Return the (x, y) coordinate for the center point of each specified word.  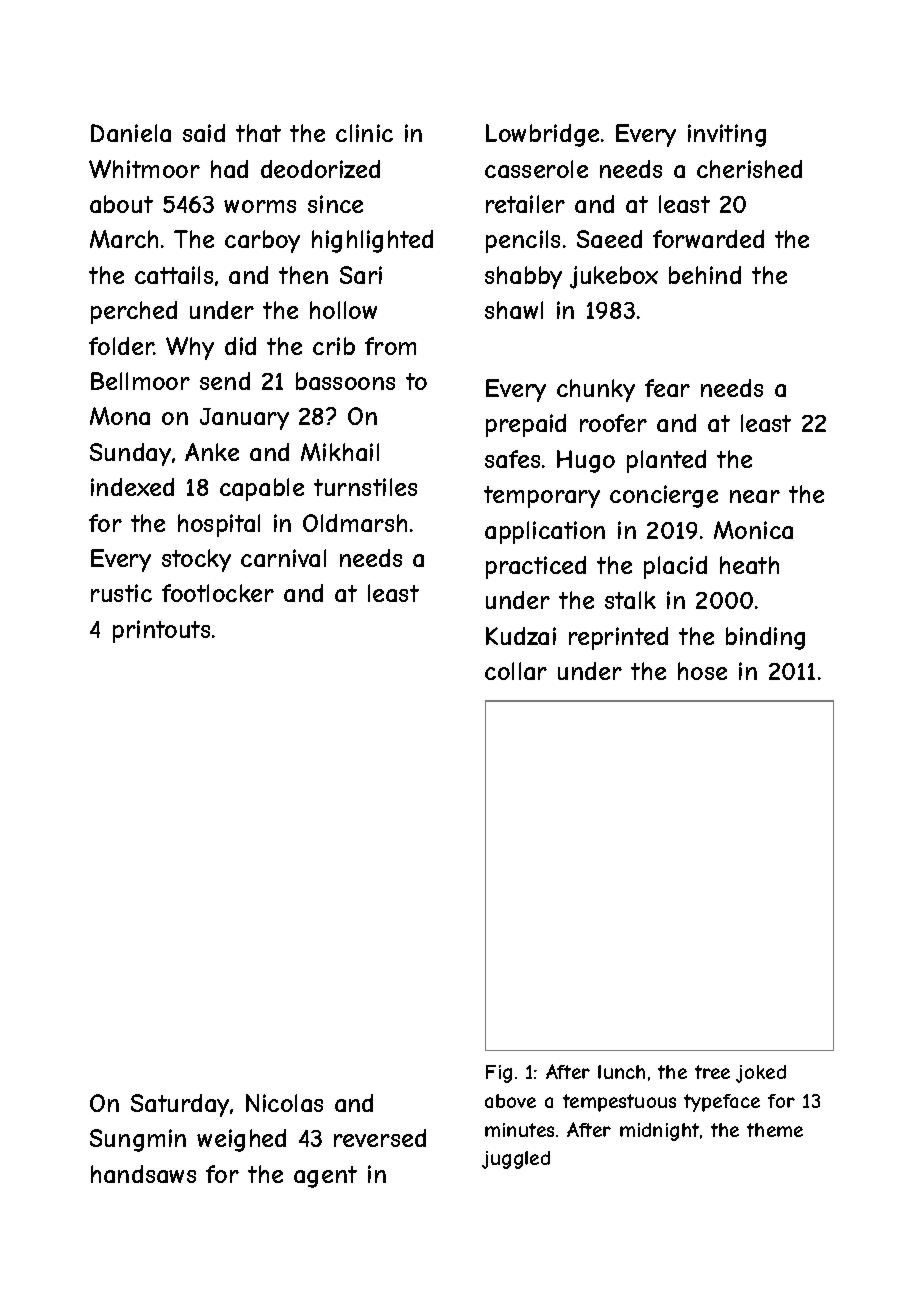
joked (761, 1074)
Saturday (180, 1105)
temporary (542, 497)
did (240, 346)
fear (667, 388)
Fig (499, 1074)
